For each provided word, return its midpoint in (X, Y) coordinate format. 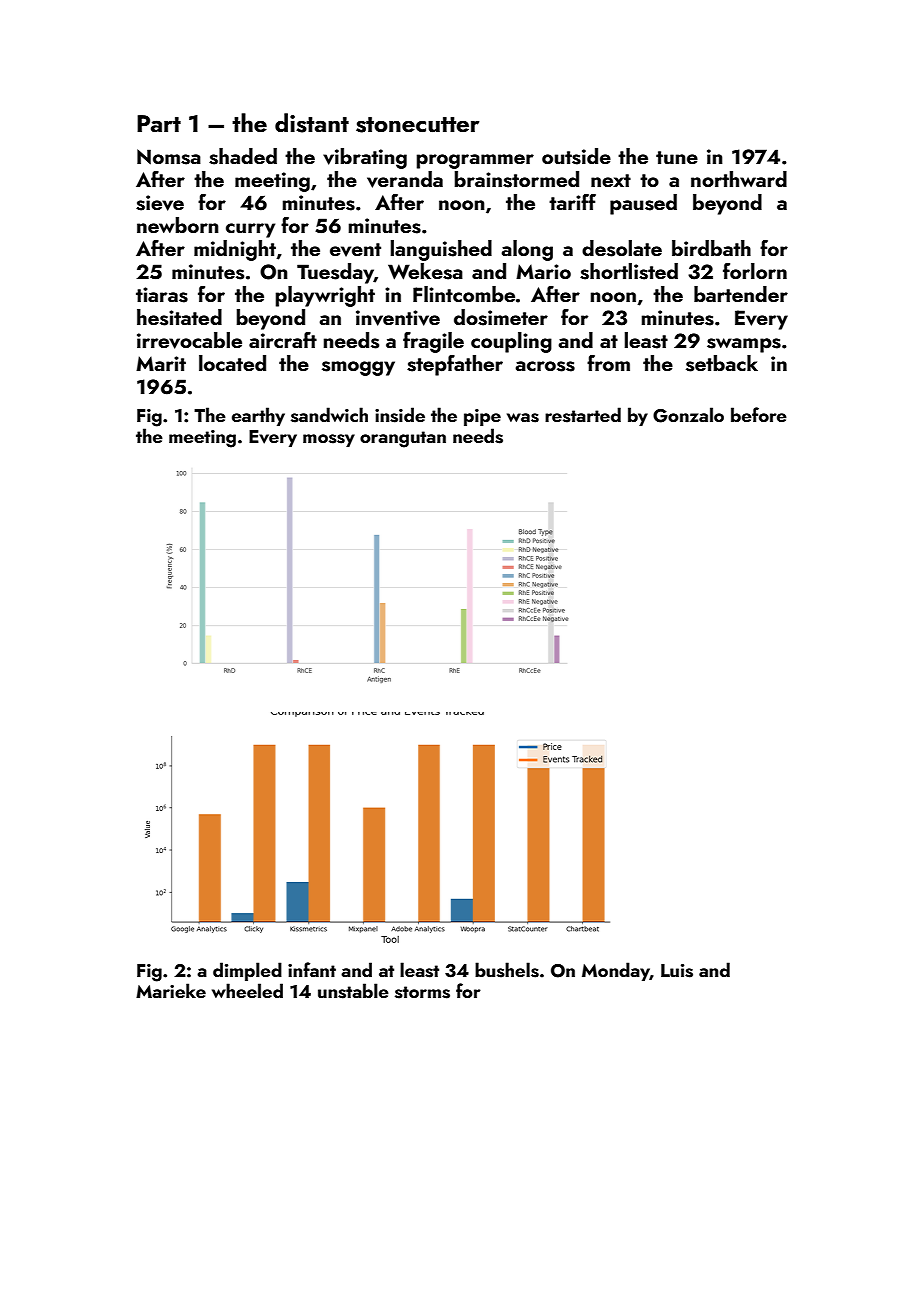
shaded (243, 156)
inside (400, 415)
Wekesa (425, 271)
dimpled (247, 971)
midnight (235, 250)
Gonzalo (688, 415)
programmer (475, 161)
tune (677, 157)
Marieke (171, 990)
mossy (329, 440)
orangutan (403, 439)
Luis (677, 971)
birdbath (711, 248)
